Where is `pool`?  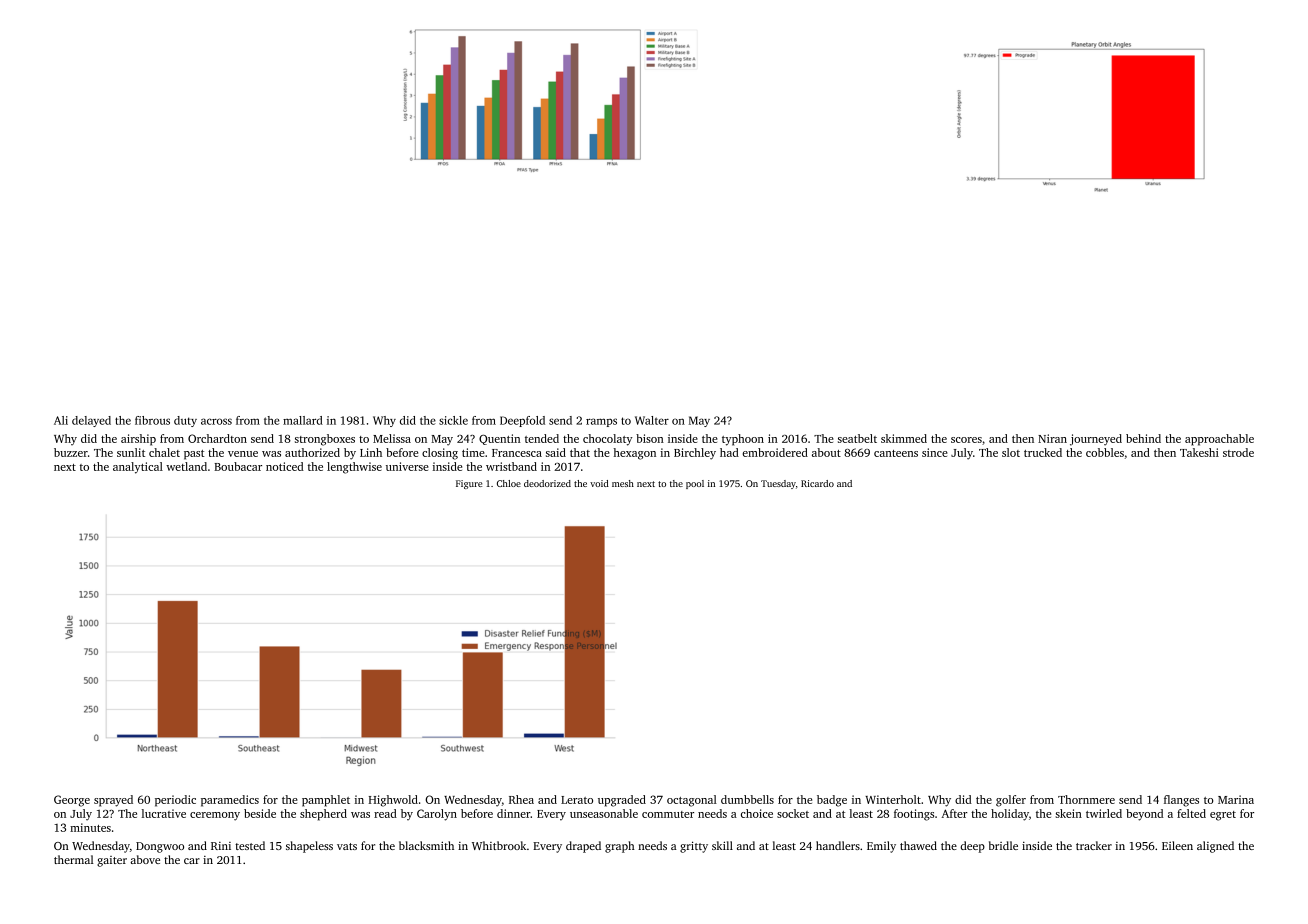 pool is located at coordinates (695, 484).
